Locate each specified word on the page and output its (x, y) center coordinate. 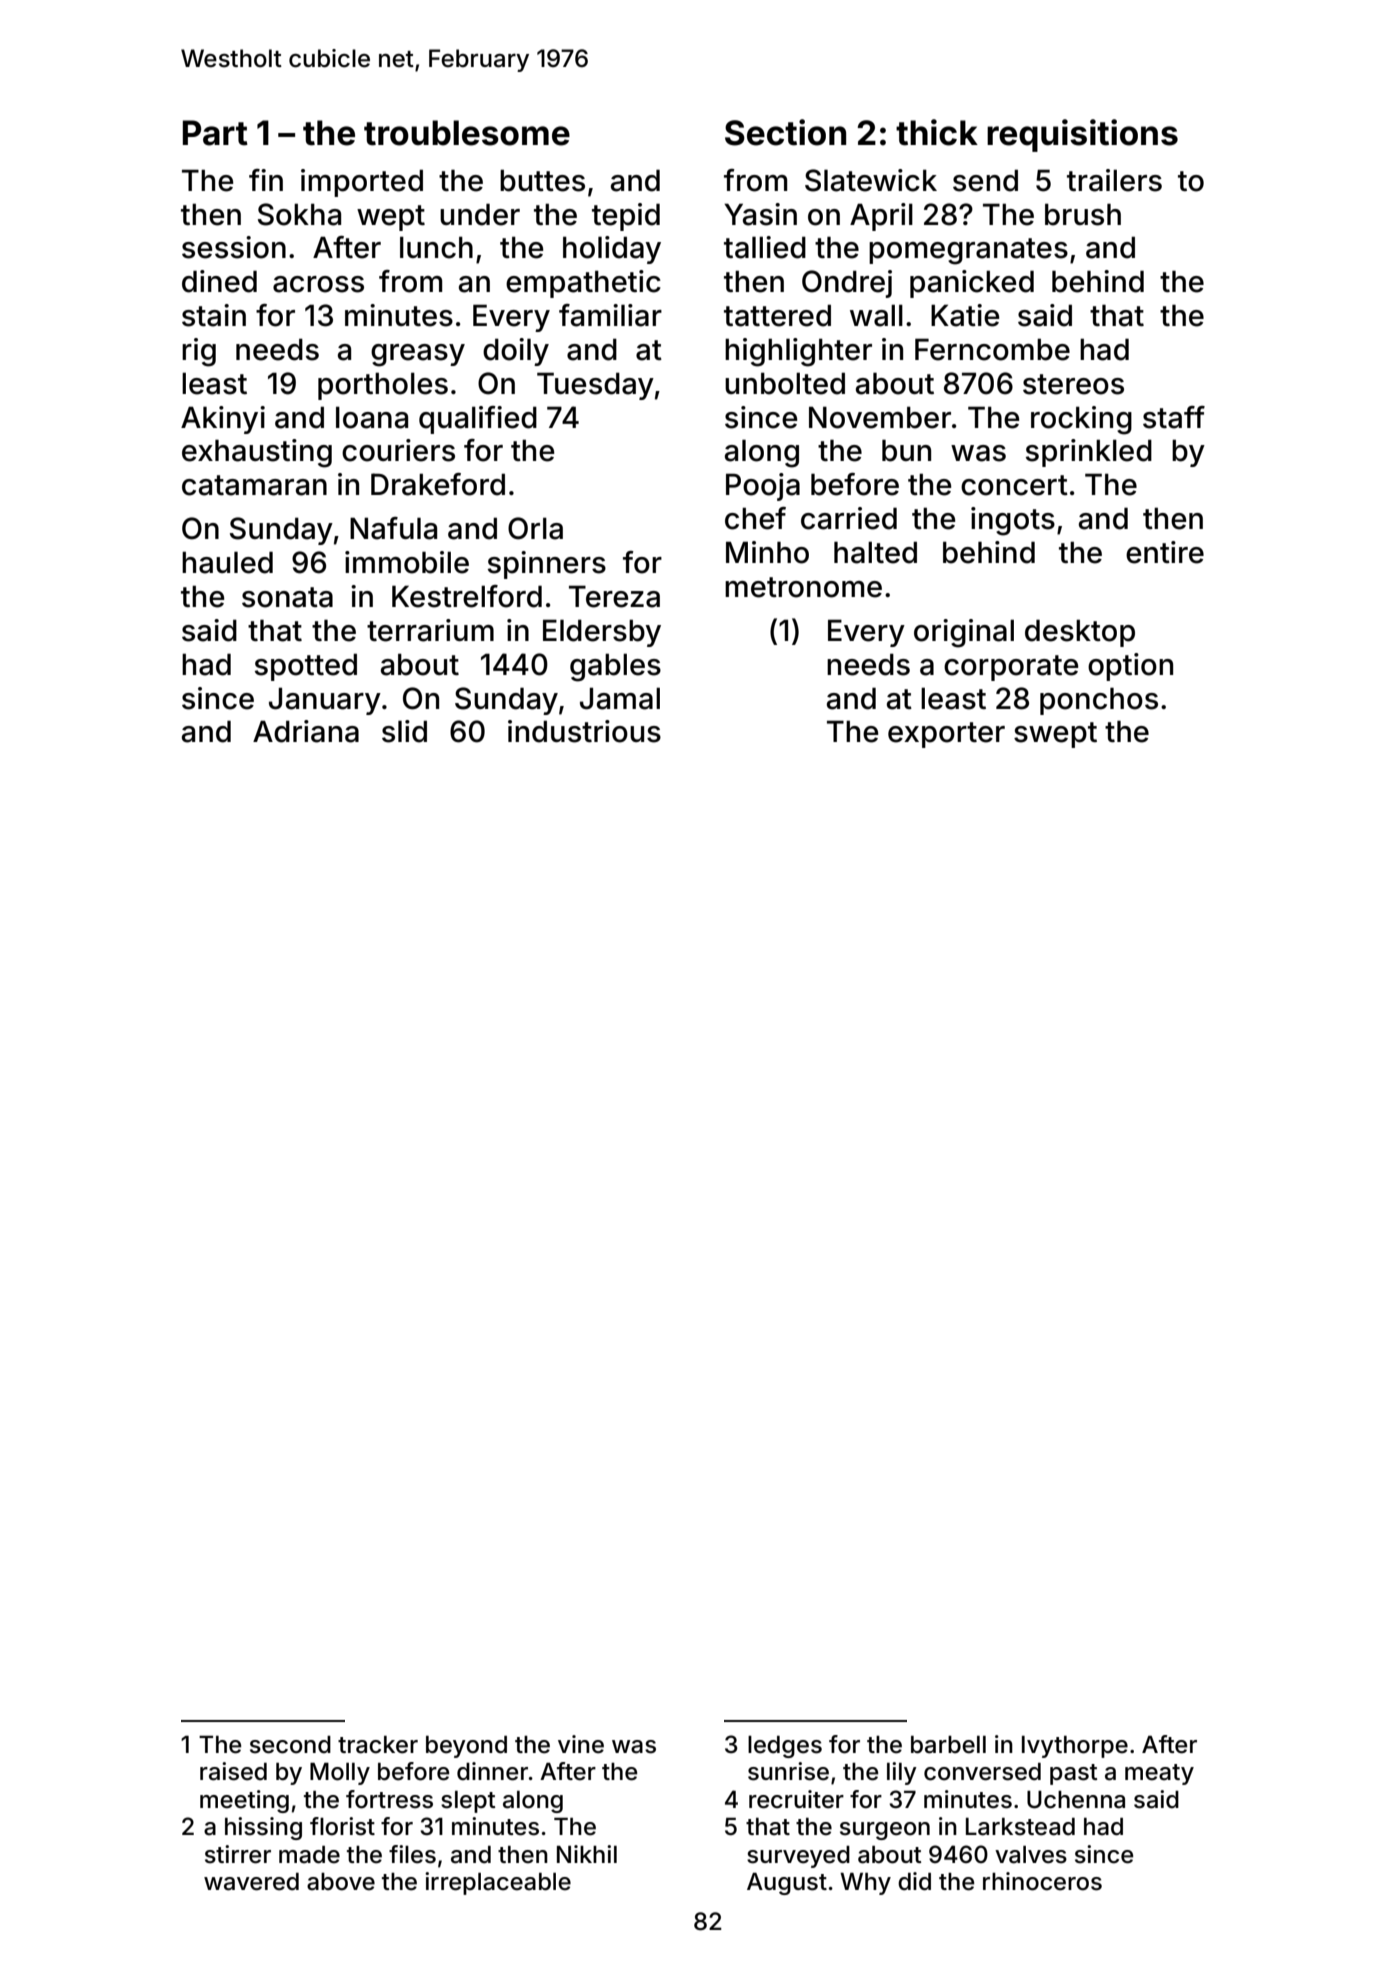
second (290, 1745)
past (1073, 1774)
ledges (785, 1747)
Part (215, 133)
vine (581, 1744)
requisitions (1082, 135)
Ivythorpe (1075, 1747)
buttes (542, 180)
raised (233, 1771)
